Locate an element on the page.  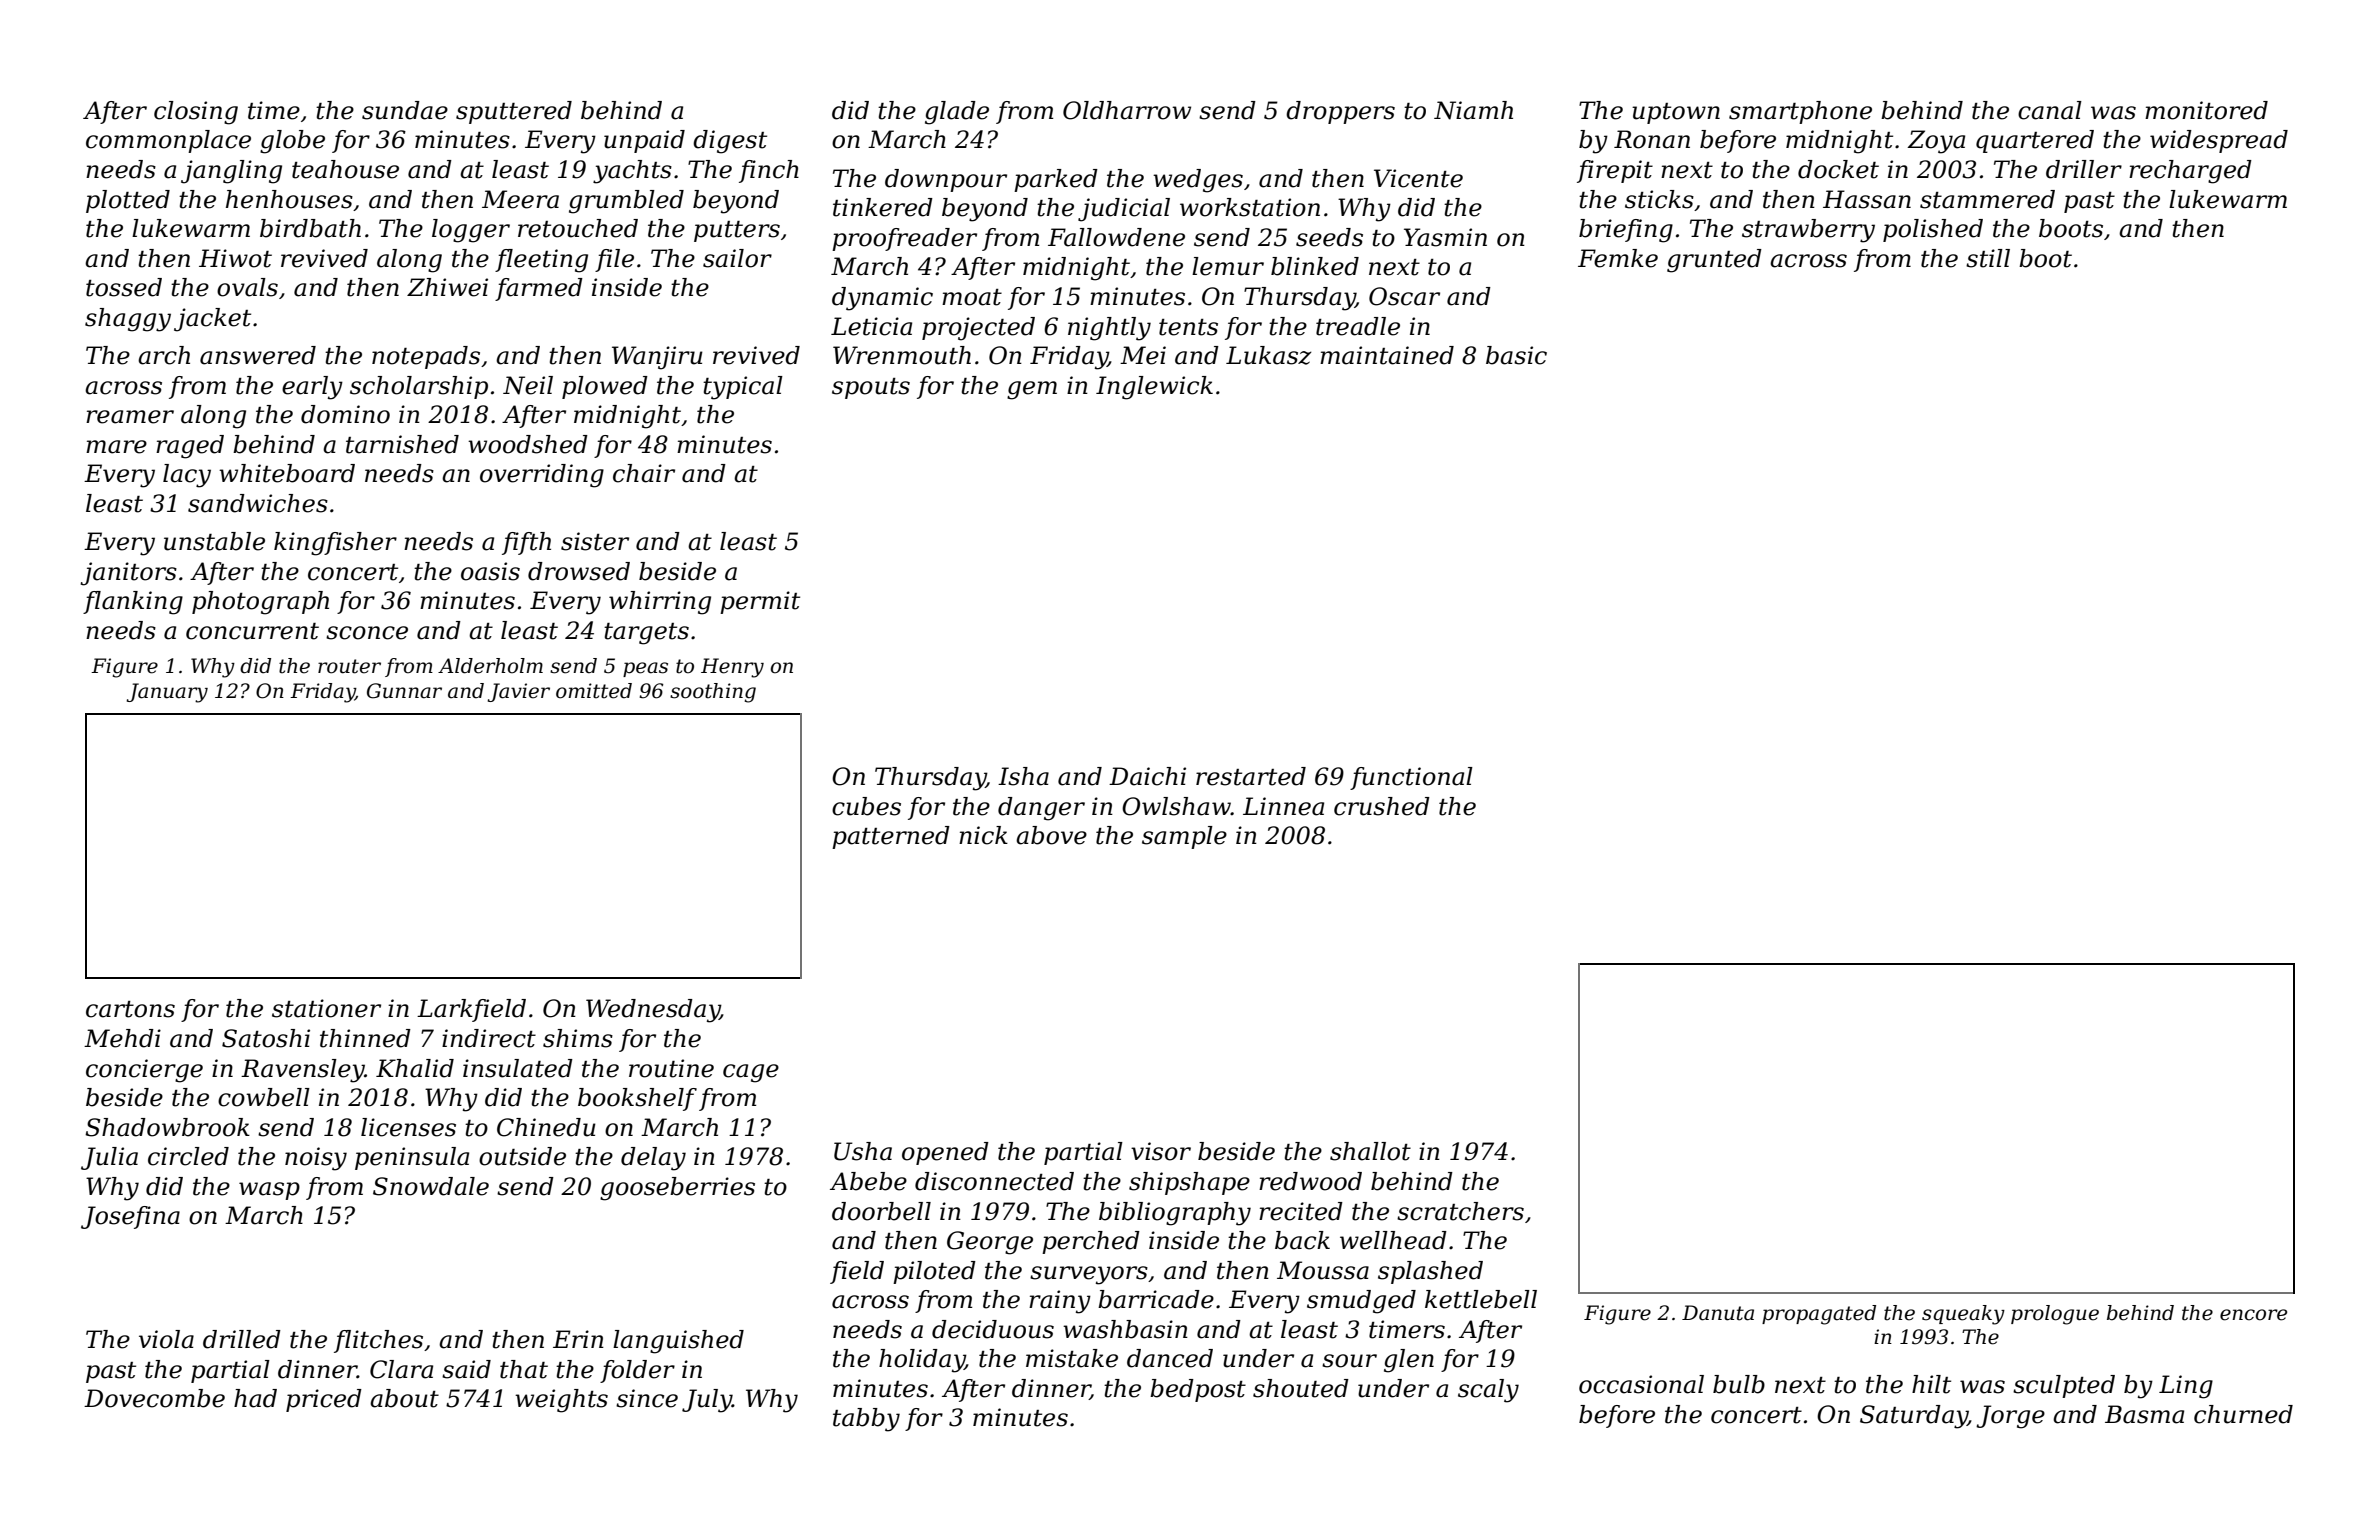
canal is located at coordinates (2050, 110).
